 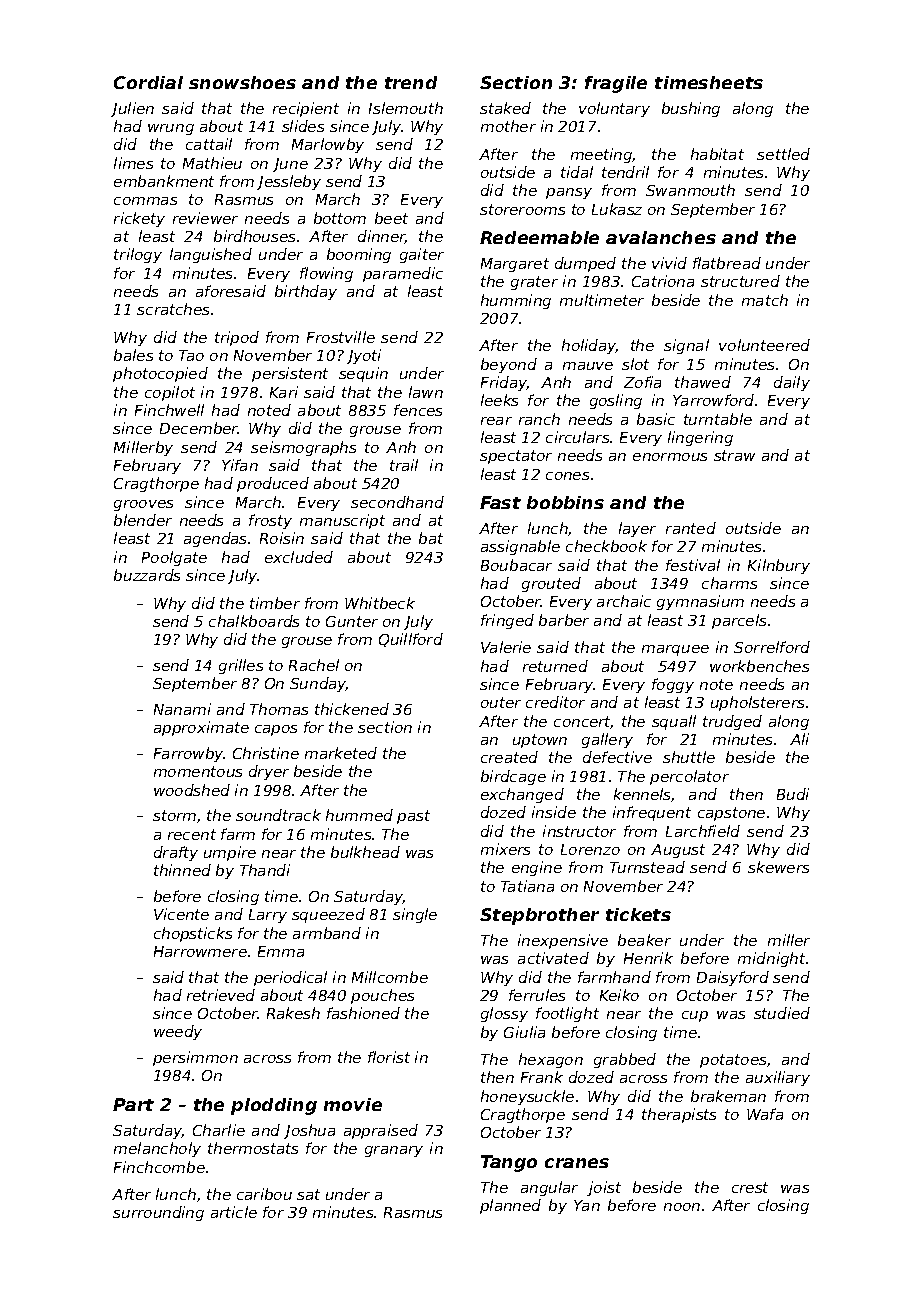 I want to click on archaic, so click(x=624, y=601).
